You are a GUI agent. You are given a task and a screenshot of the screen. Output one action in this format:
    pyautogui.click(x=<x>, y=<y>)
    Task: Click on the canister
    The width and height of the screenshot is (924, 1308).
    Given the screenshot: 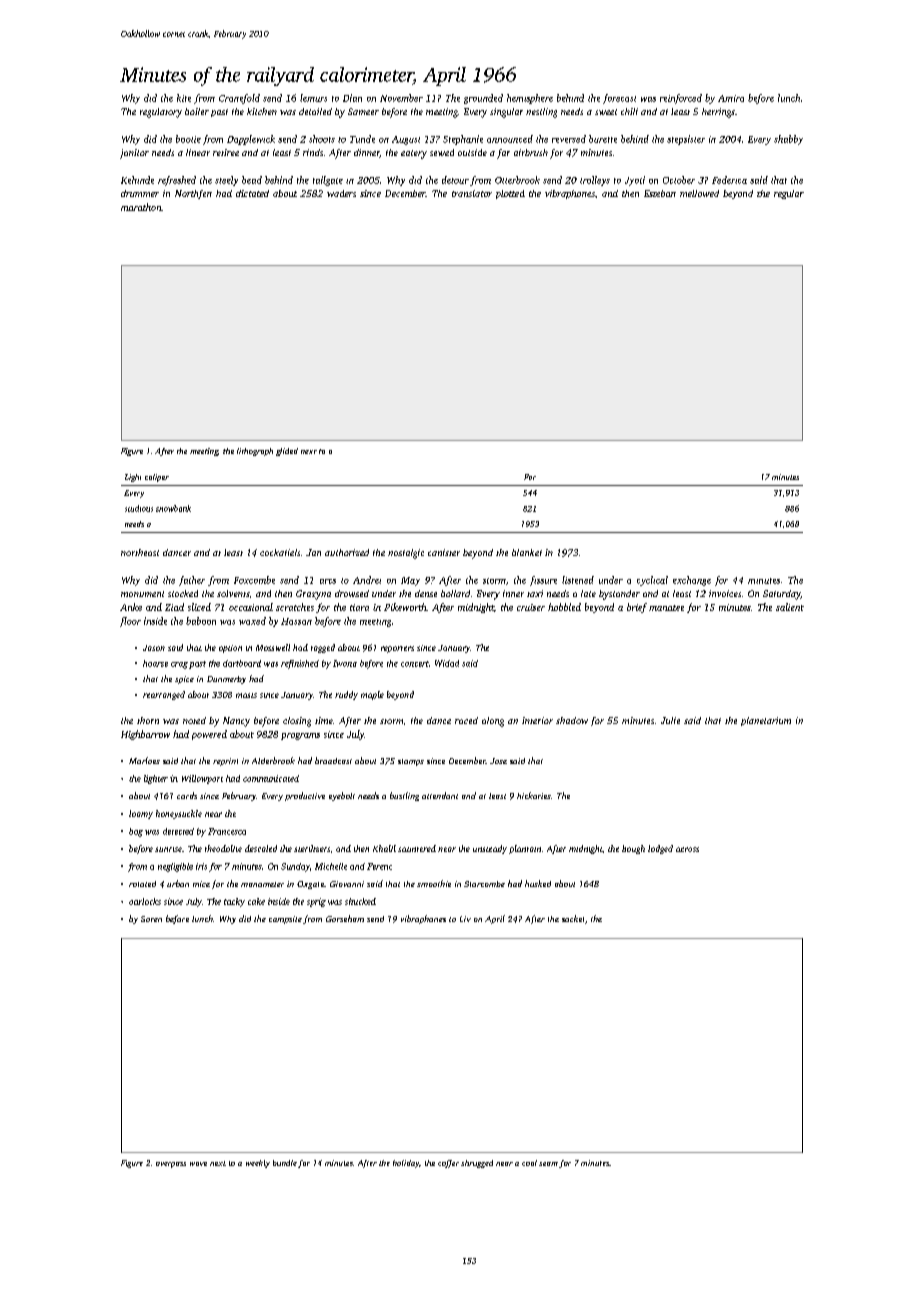 What is the action you would take?
    pyautogui.click(x=444, y=552)
